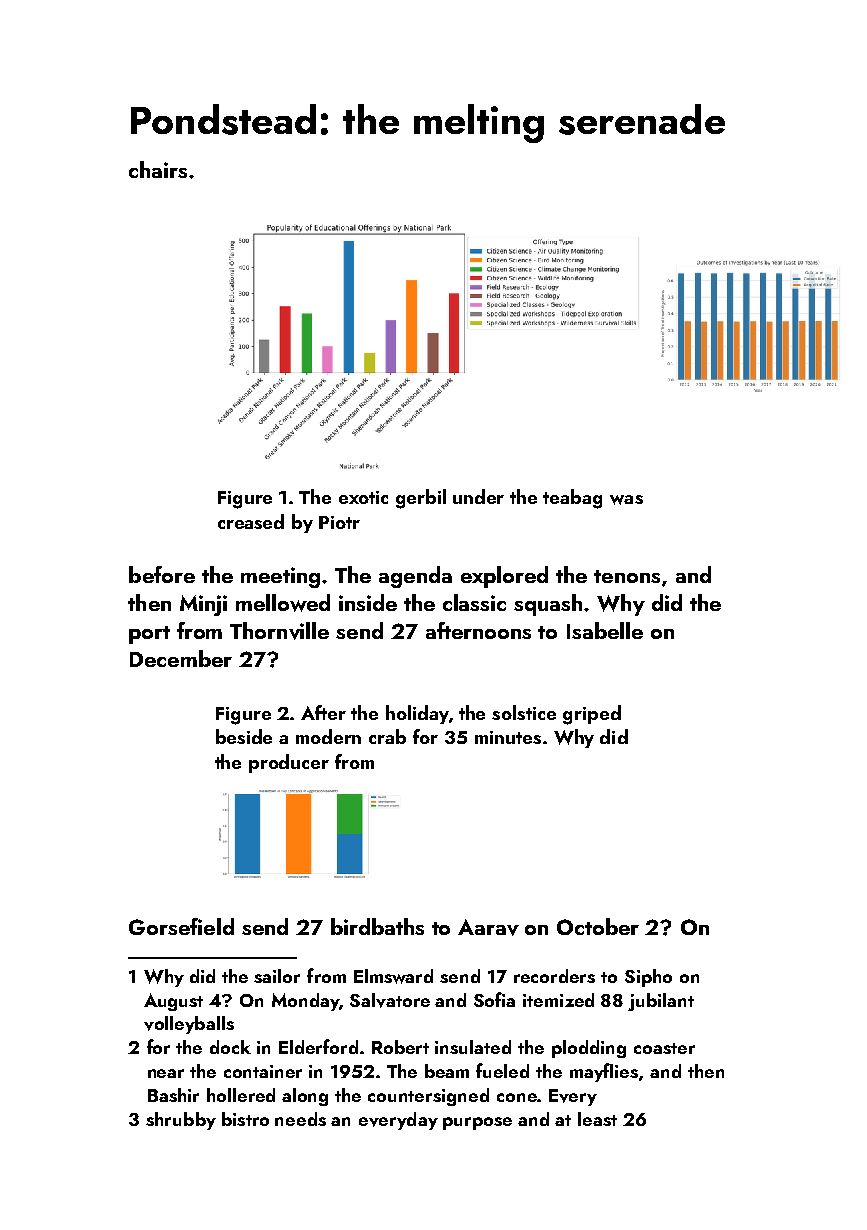 This document has width=867, height=1230. Describe the element at coordinates (244, 736) in the document. I see `beside` at that location.
